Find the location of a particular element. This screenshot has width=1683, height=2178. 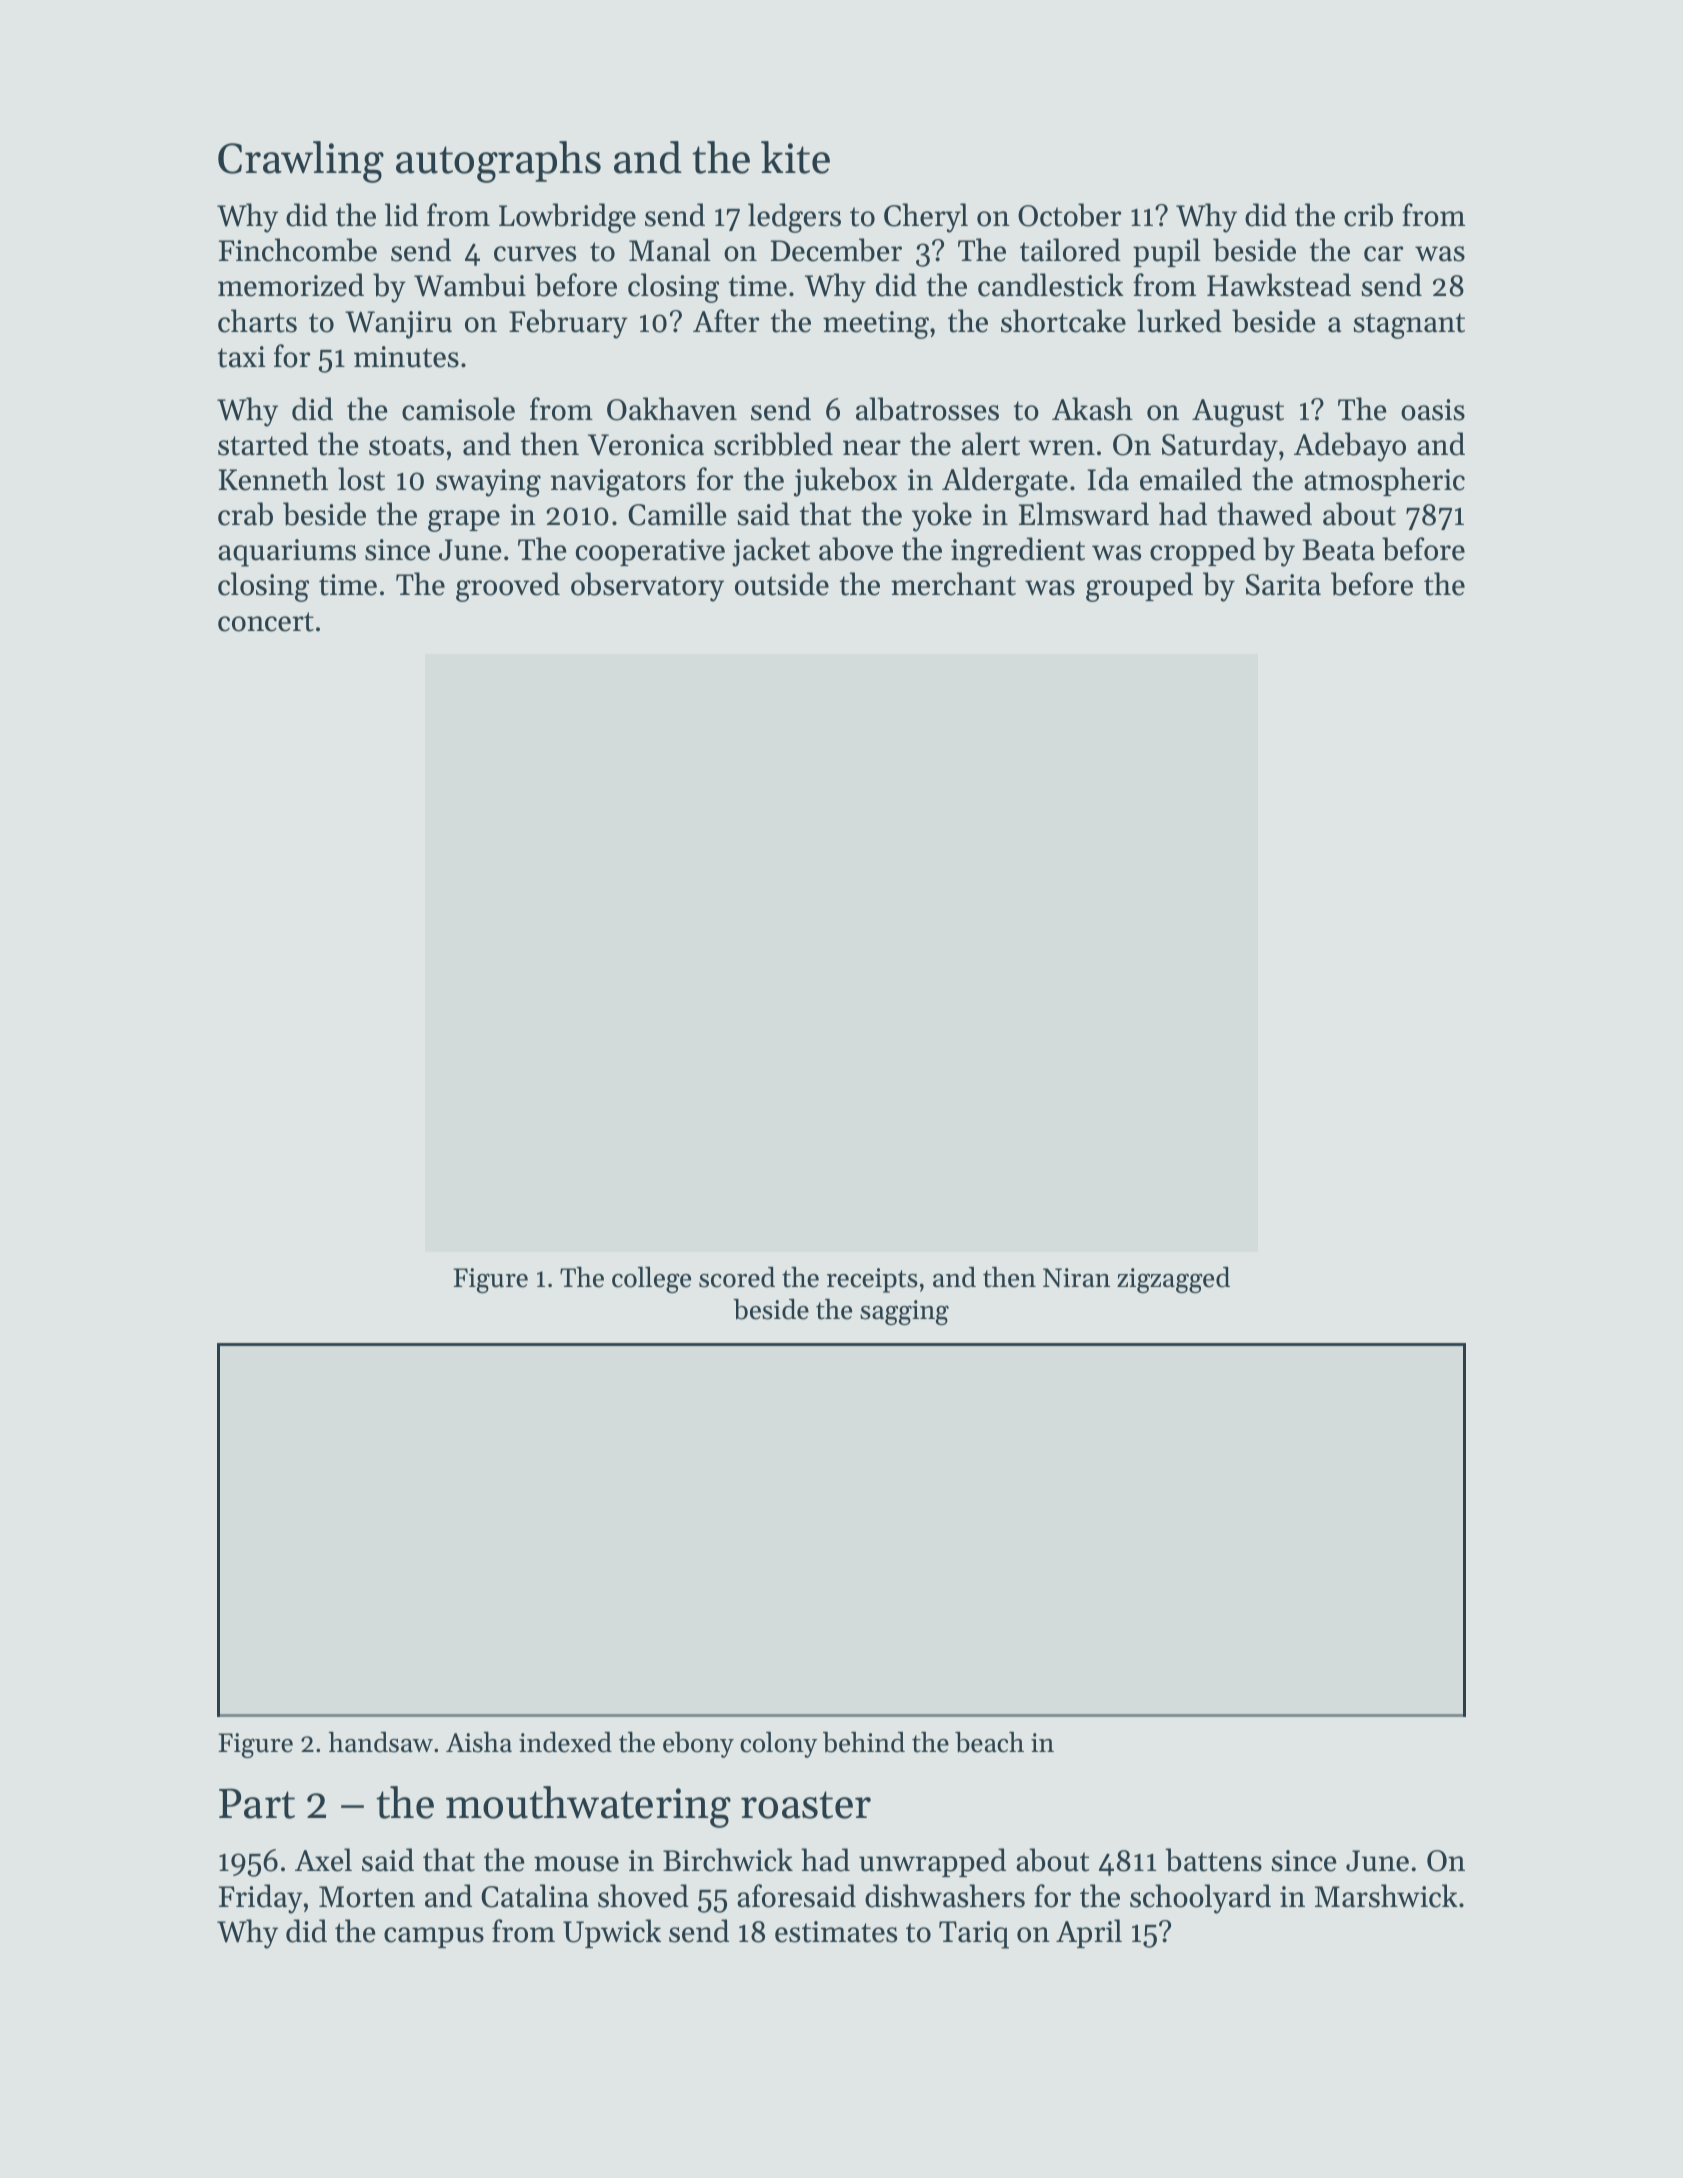

near is located at coordinates (872, 448).
